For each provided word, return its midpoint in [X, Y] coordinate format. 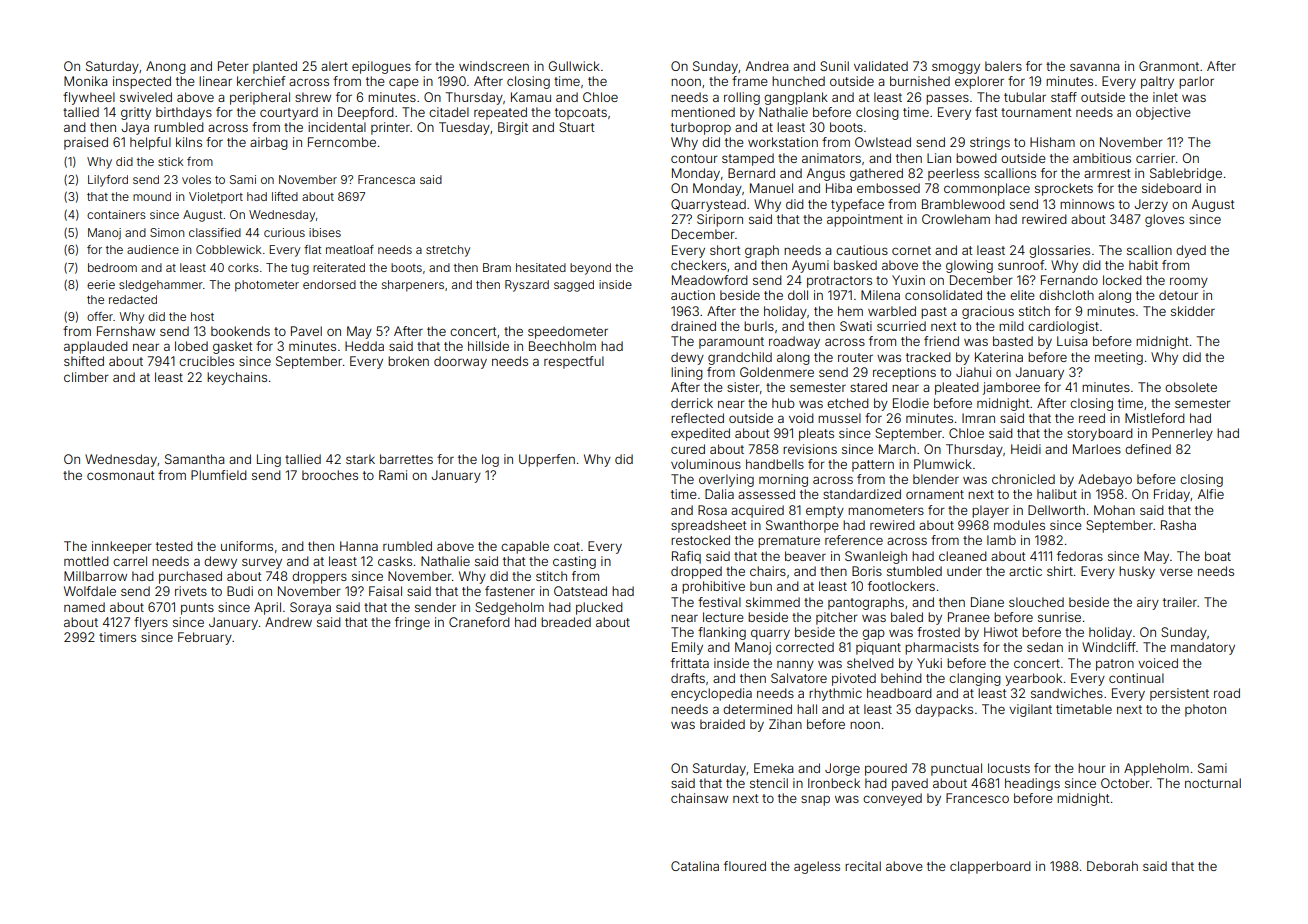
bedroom [112, 267]
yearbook [1033, 679]
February [205, 638]
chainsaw [699, 798]
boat [1218, 556]
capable [525, 547]
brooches [330, 475]
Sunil [834, 66]
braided [722, 724]
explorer [979, 82]
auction [693, 295]
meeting [1119, 358]
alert [334, 66]
